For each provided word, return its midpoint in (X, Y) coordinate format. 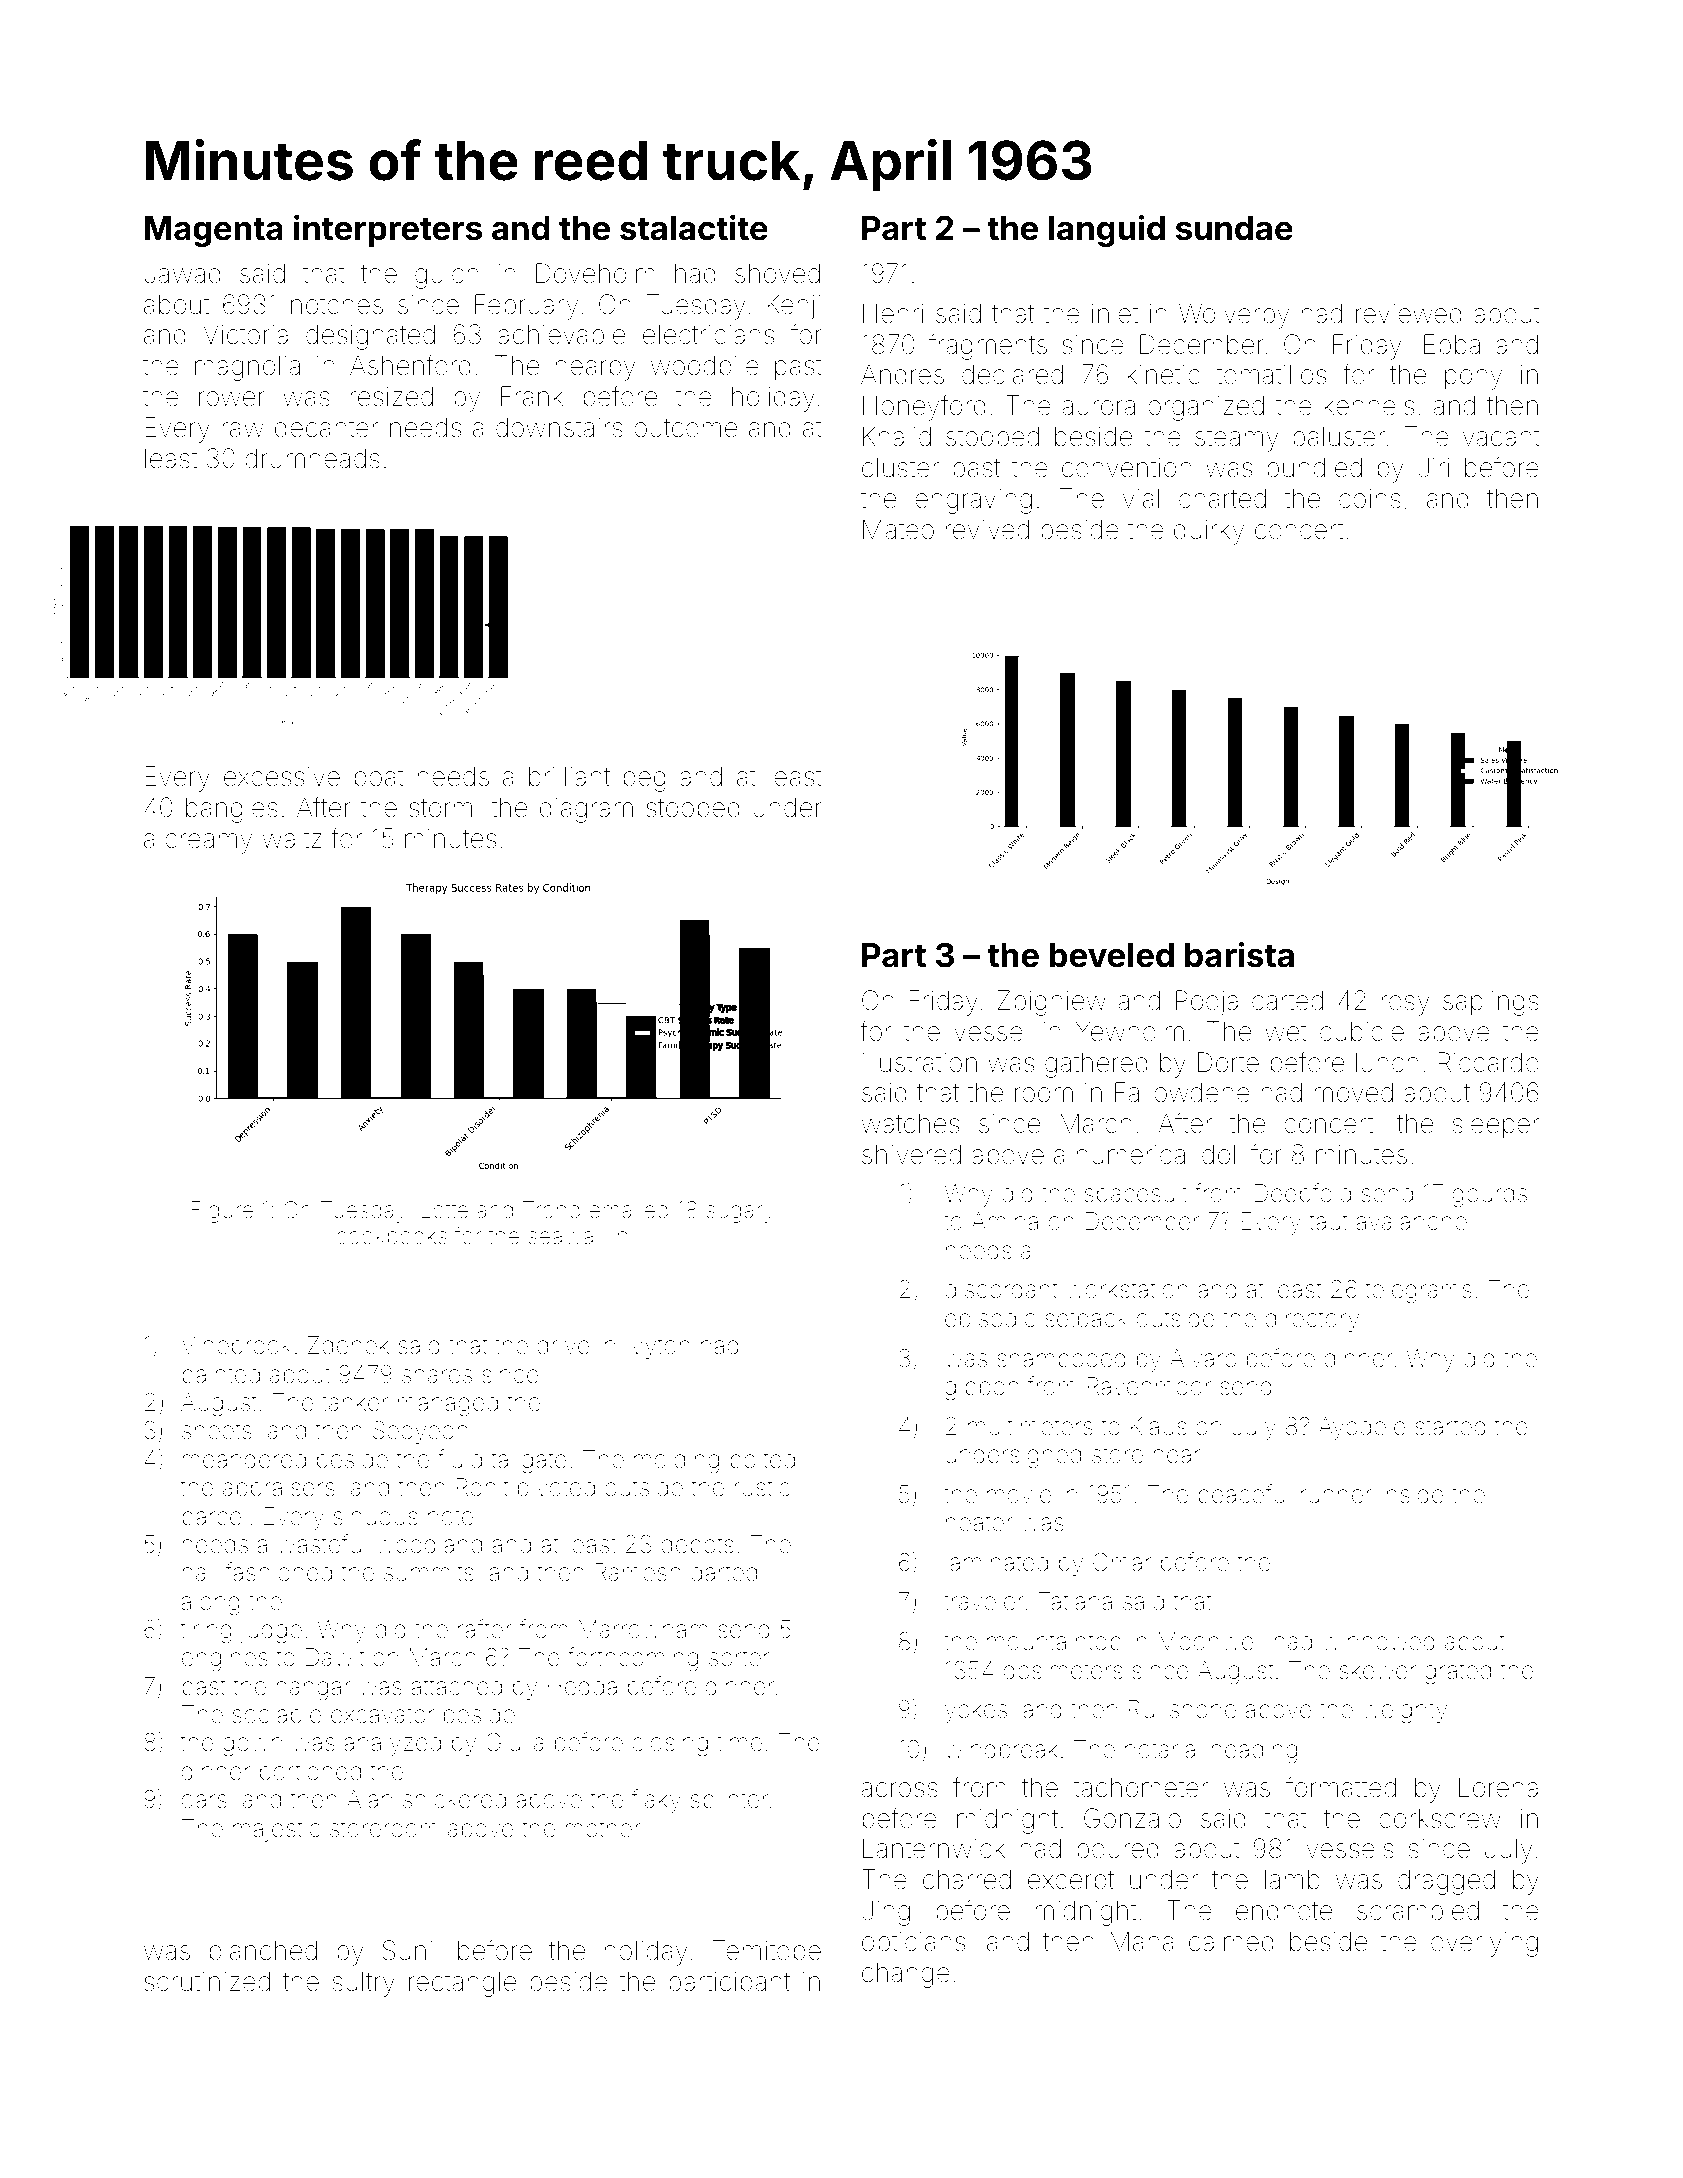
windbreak (1001, 1749)
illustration (919, 1063)
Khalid (897, 436)
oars (204, 1801)
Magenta (213, 231)
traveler (984, 1601)
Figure (222, 1212)
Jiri (1433, 467)
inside (1412, 1494)
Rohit (482, 1487)
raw (243, 430)
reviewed (1409, 314)
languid (1107, 230)
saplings (1491, 1003)
